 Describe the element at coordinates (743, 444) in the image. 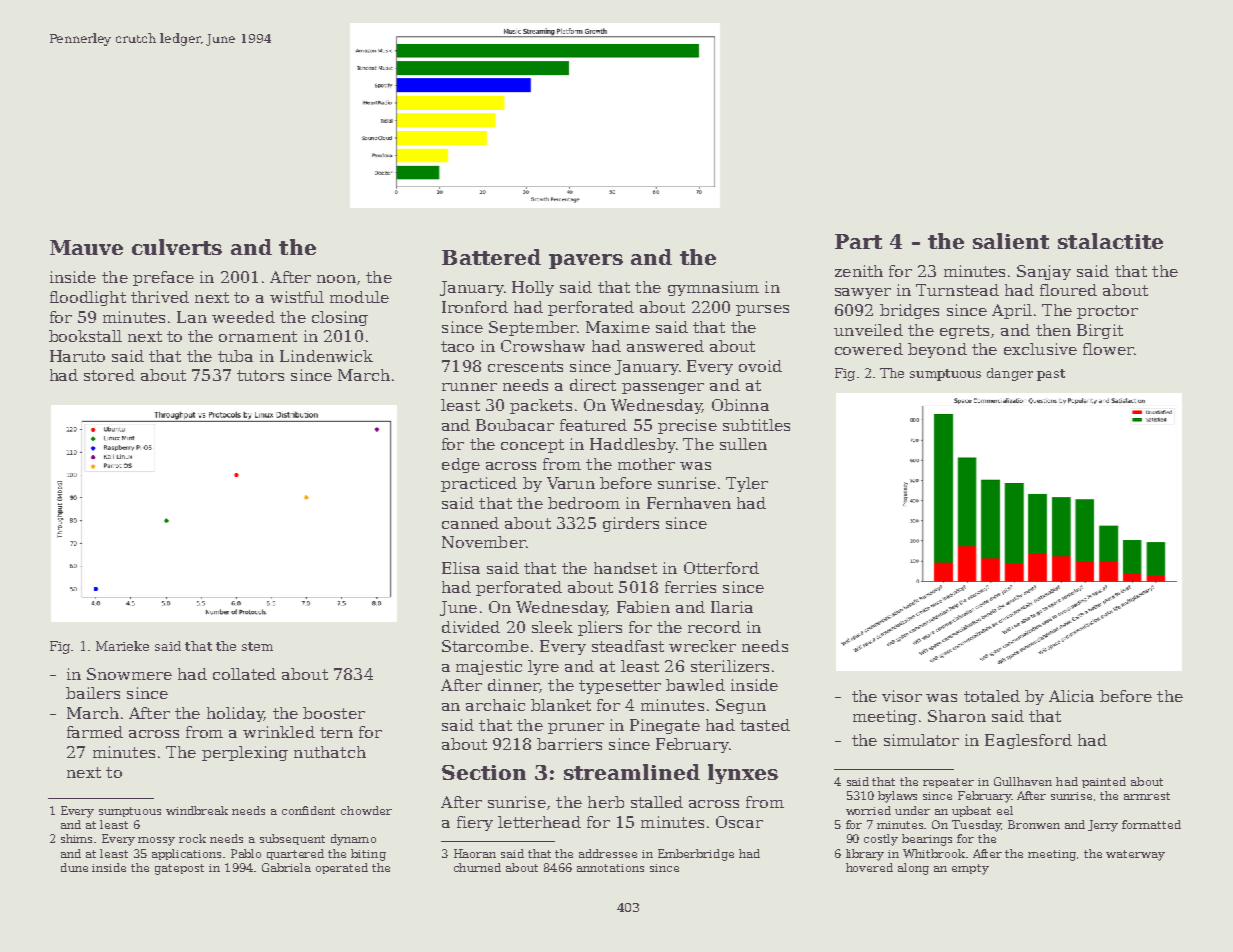

I see `sullen` at that location.
